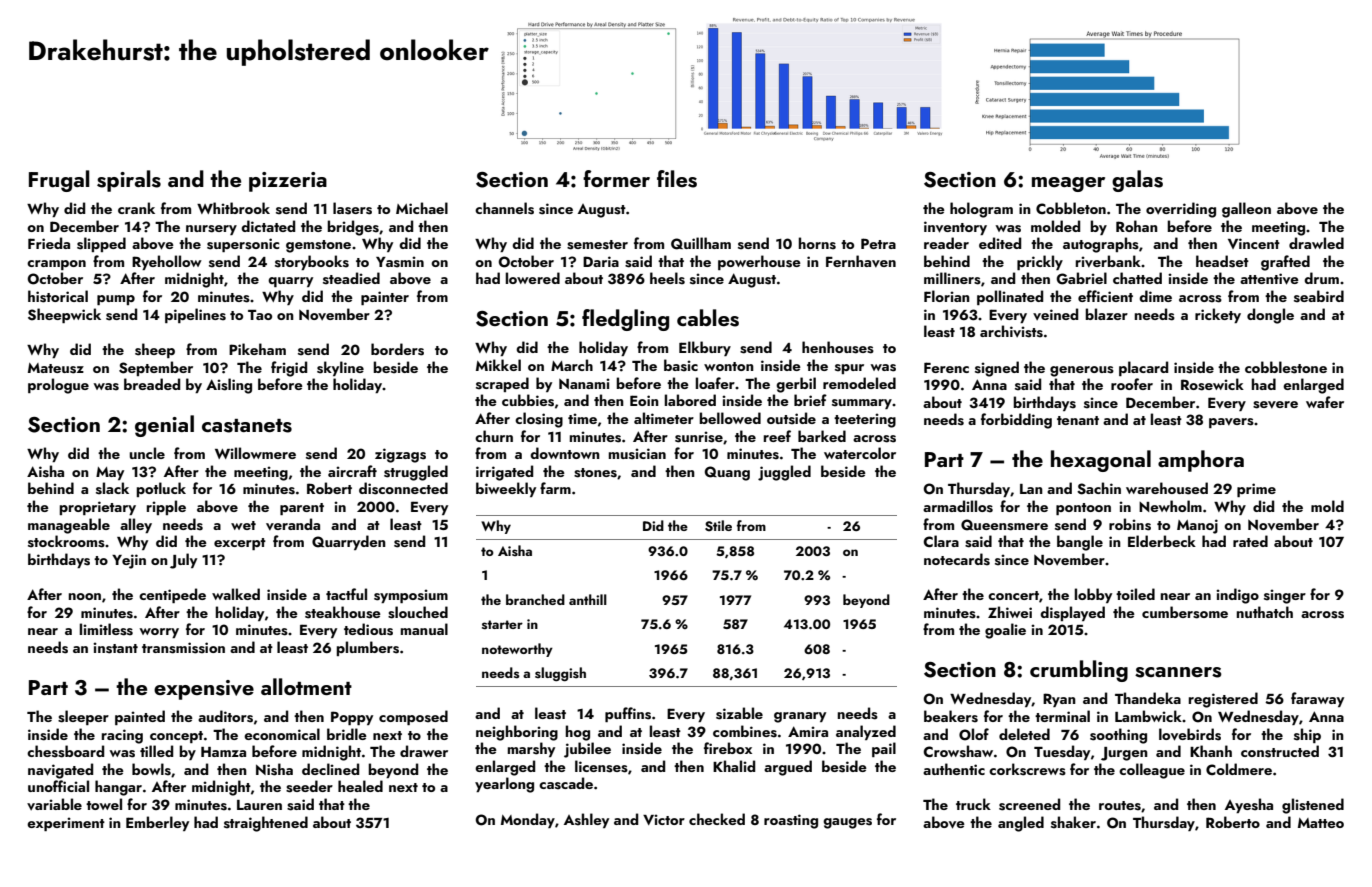  Describe the element at coordinates (343, 612) in the page. I see `steakhouse` at that location.
